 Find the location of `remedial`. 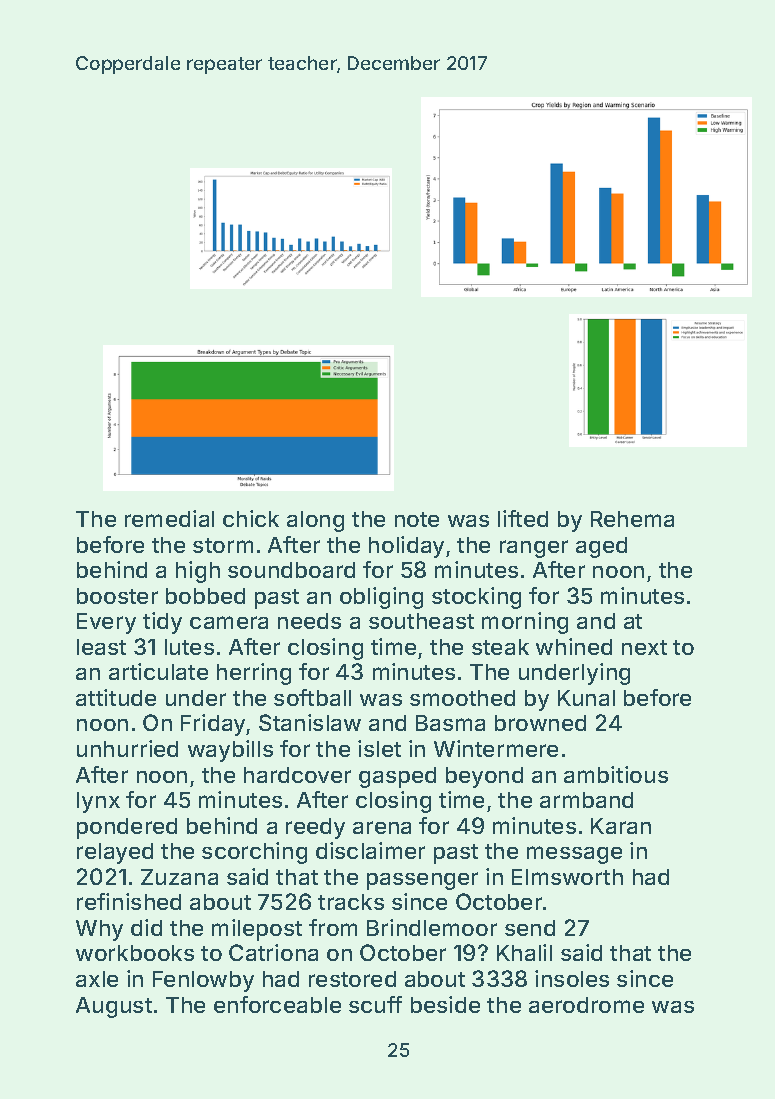

remedial is located at coordinates (169, 518).
